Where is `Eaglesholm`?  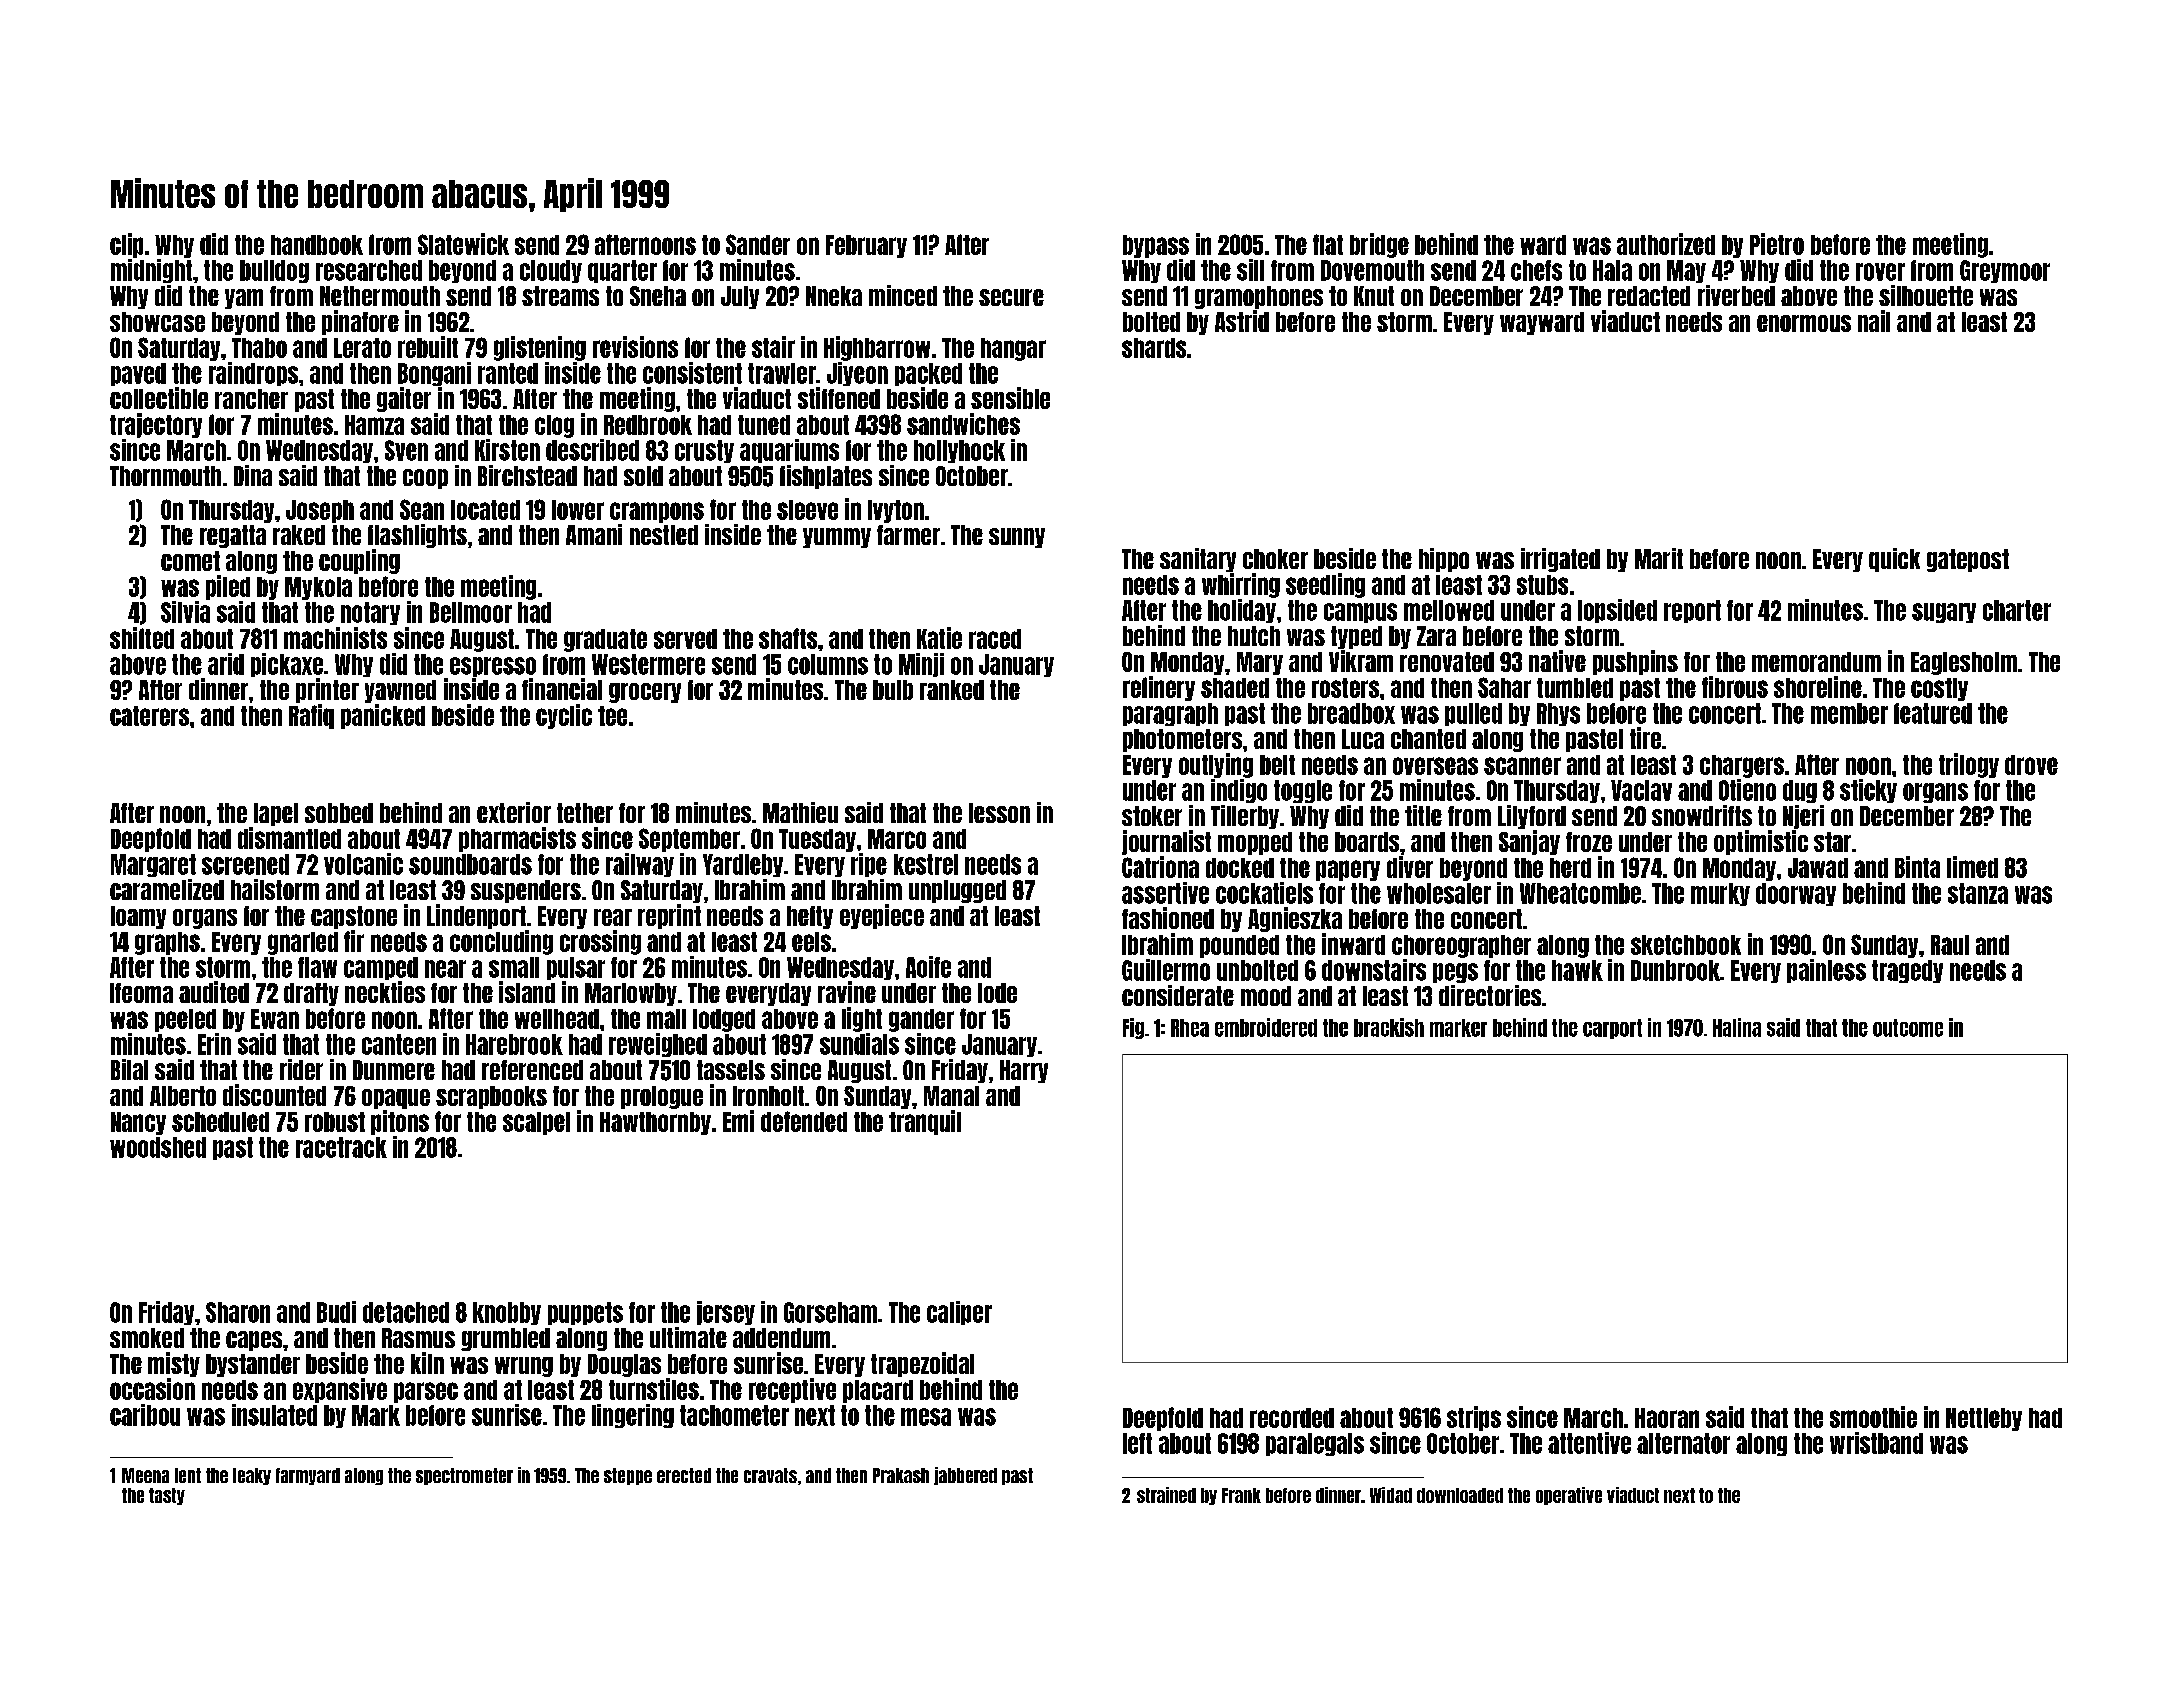
Eaglesholm is located at coordinates (1964, 663).
